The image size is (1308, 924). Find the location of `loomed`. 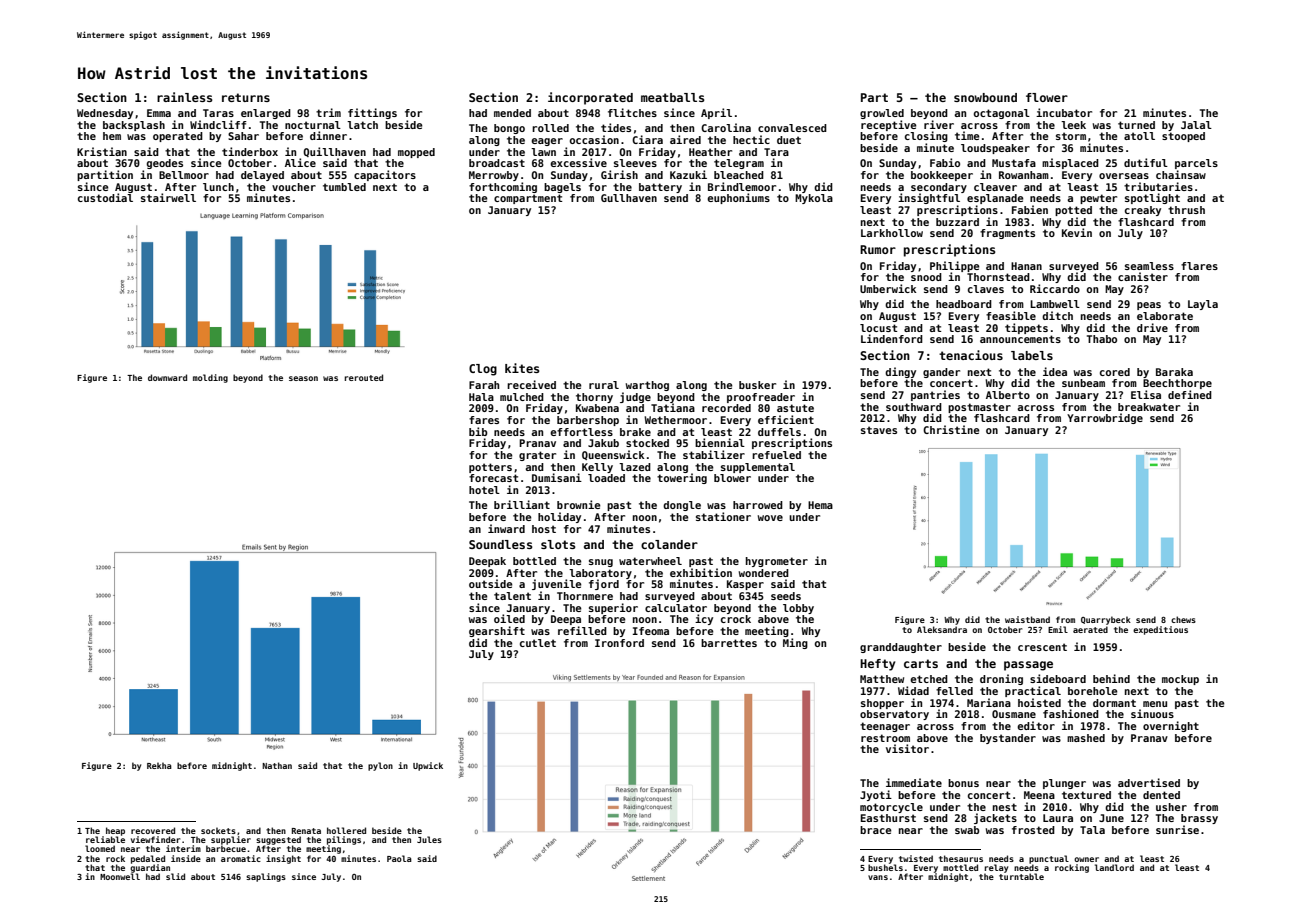

loomed is located at coordinates (100, 848).
